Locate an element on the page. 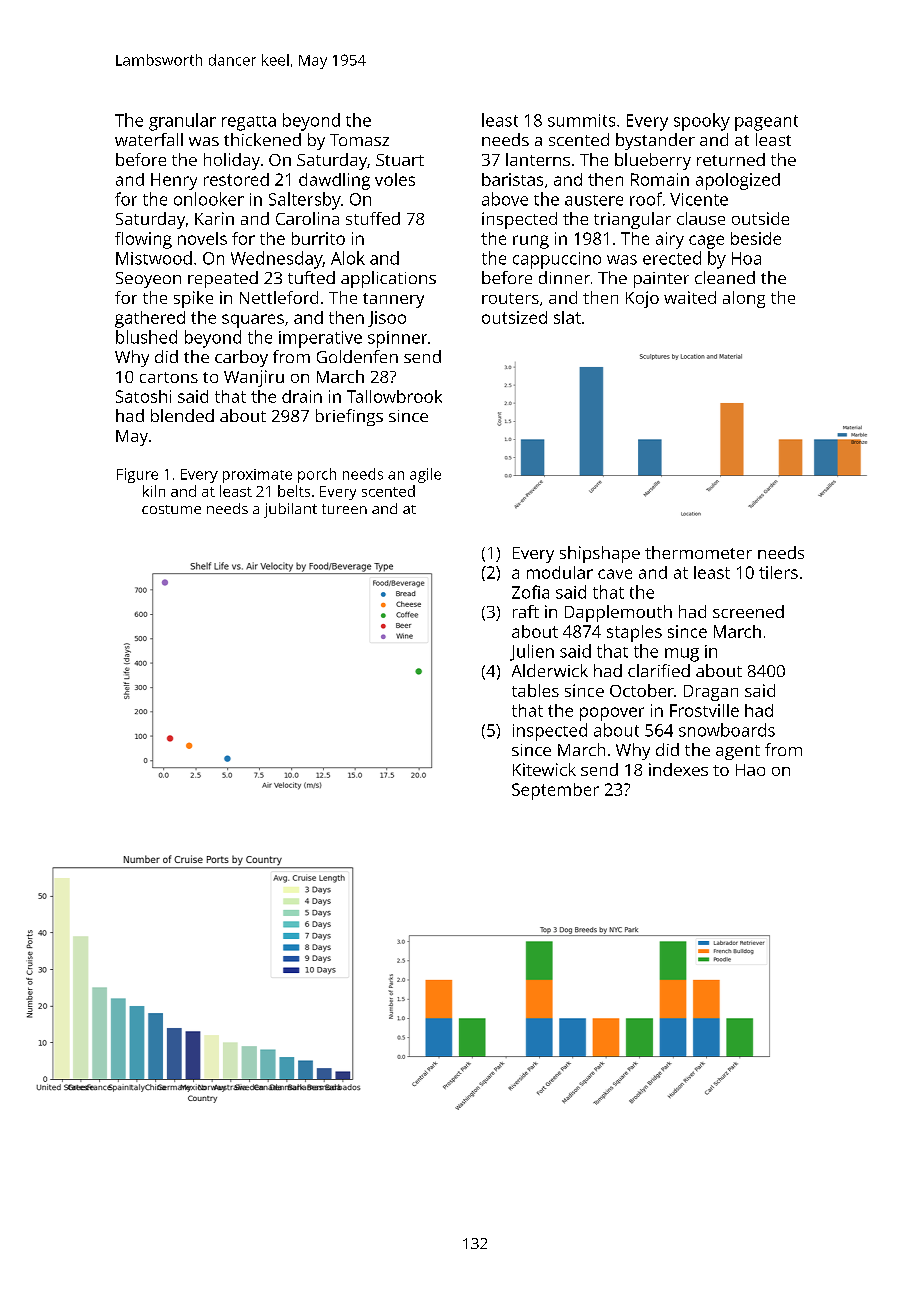 The width and height of the image is (924, 1314). Tomasz is located at coordinates (359, 140).
